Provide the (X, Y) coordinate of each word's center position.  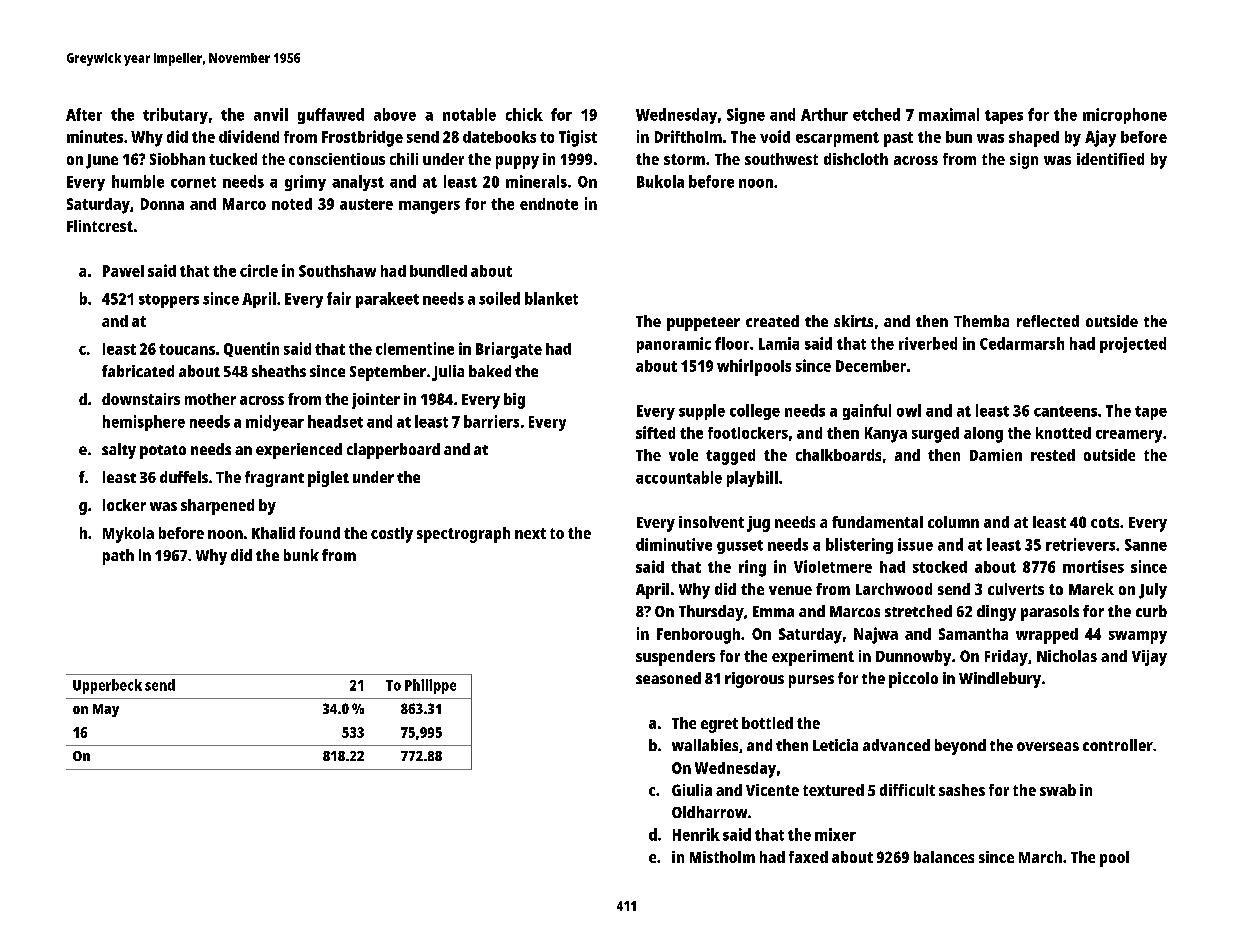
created (772, 321)
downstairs (141, 399)
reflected (1048, 321)
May (106, 710)
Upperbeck (107, 686)
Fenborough (698, 636)
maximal (949, 114)
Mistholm (722, 857)
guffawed (331, 116)
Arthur (824, 114)
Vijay (1149, 658)
